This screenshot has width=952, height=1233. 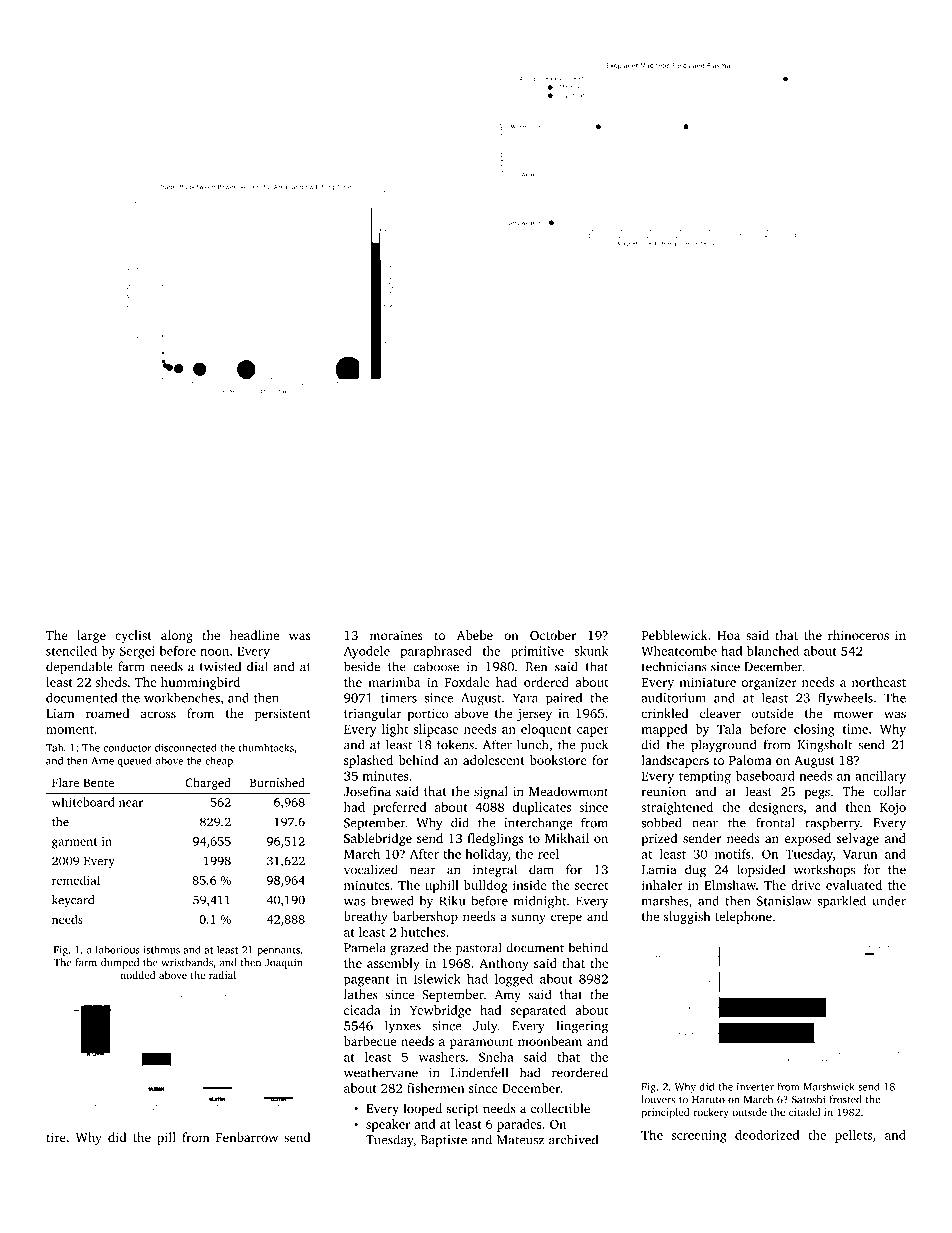 What do you see at coordinates (362, 1010) in the screenshot?
I see `cicada` at bounding box center [362, 1010].
